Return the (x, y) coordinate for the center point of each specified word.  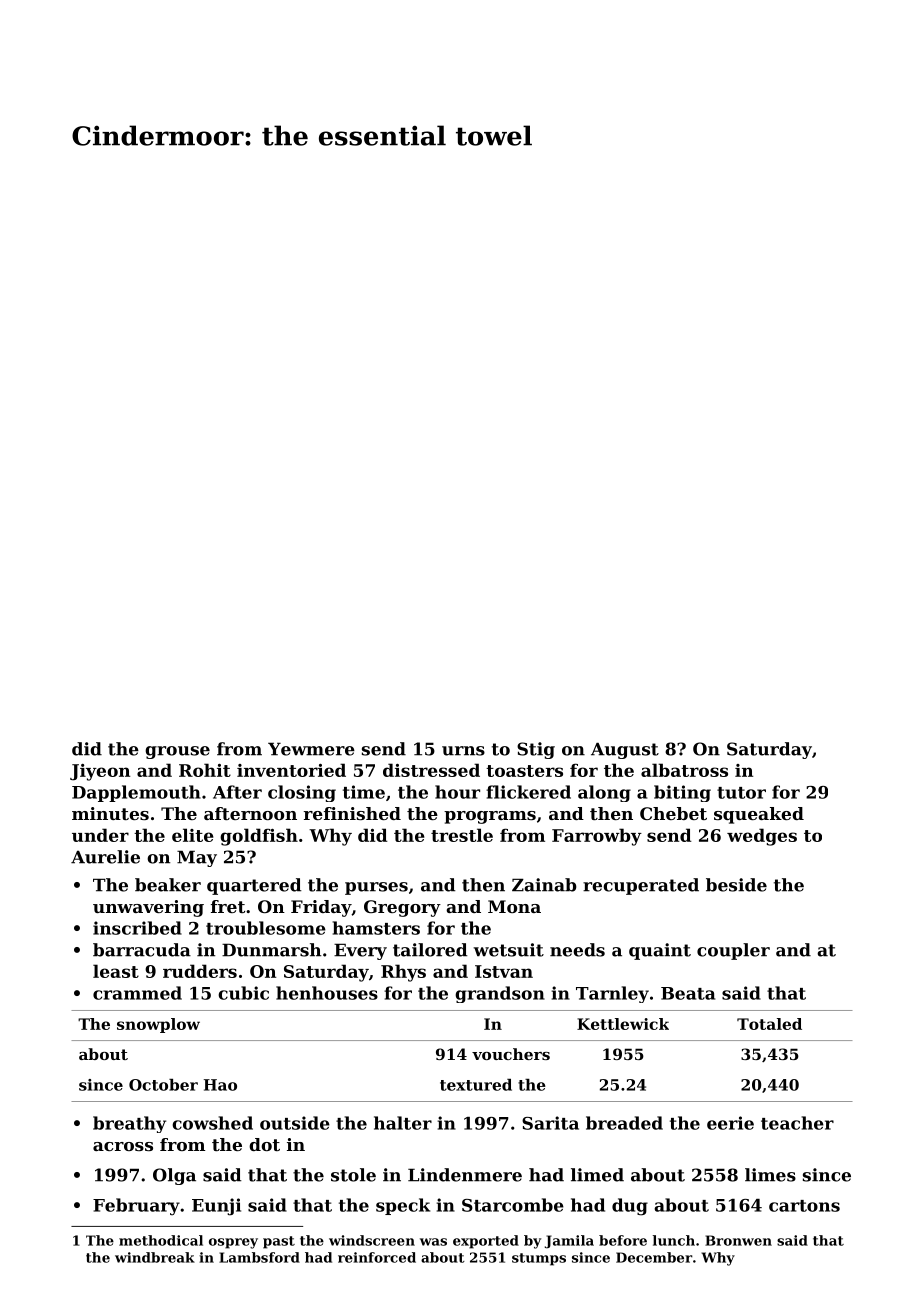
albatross (684, 770)
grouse (177, 752)
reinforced (377, 1257)
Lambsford (259, 1257)
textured (476, 1085)
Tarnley (612, 994)
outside (295, 1123)
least (116, 971)
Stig (536, 750)
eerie (730, 1123)
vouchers (511, 1054)
